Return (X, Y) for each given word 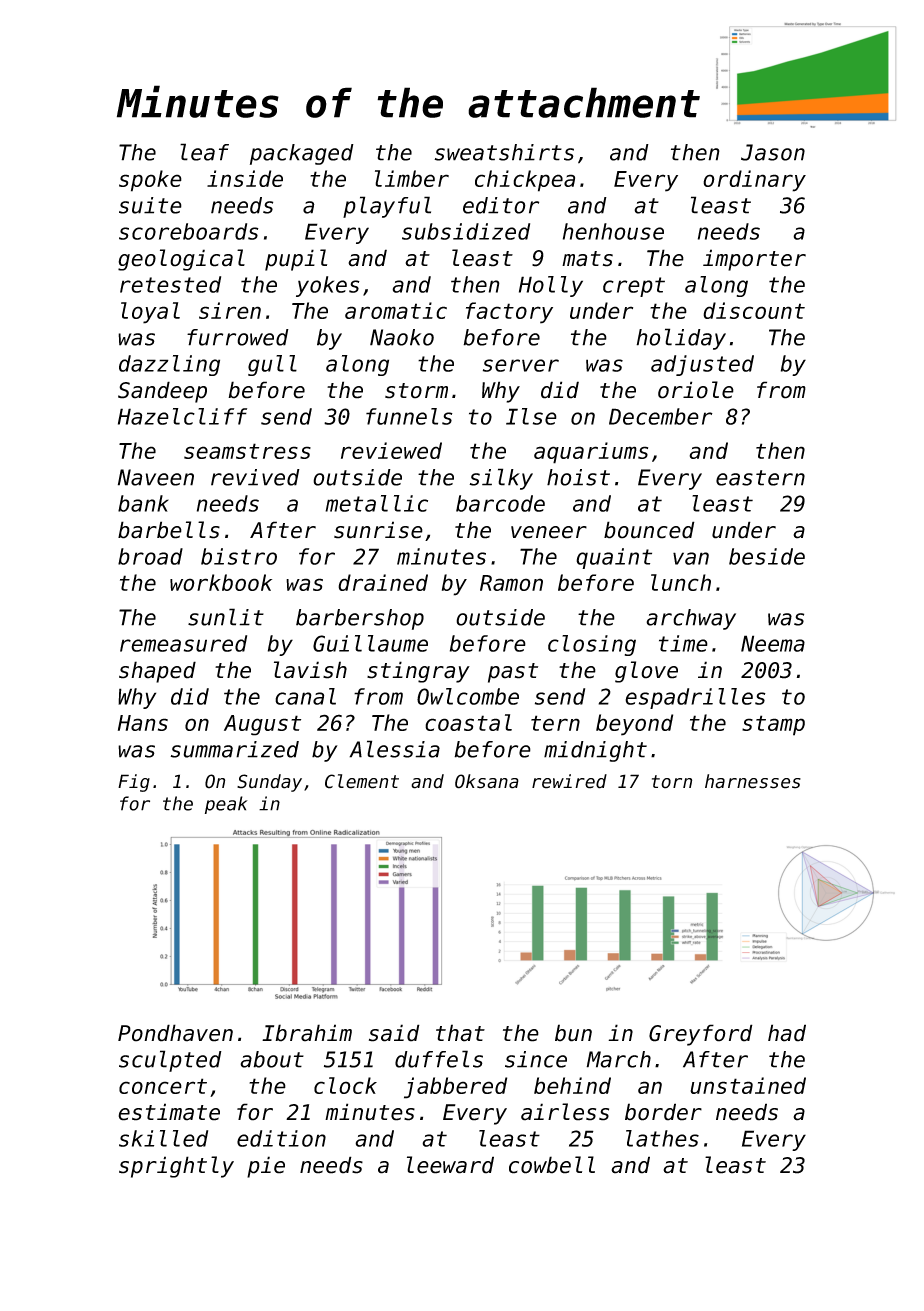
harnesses (753, 781)
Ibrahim (307, 1033)
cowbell (552, 1165)
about (272, 1059)
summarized (234, 749)
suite (150, 205)
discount (754, 310)
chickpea (525, 181)
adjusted (702, 365)
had (787, 1033)
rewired (569, 781)
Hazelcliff (182, 416)
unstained (748, 1085)
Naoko (402, 337)
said (394, 1033)
